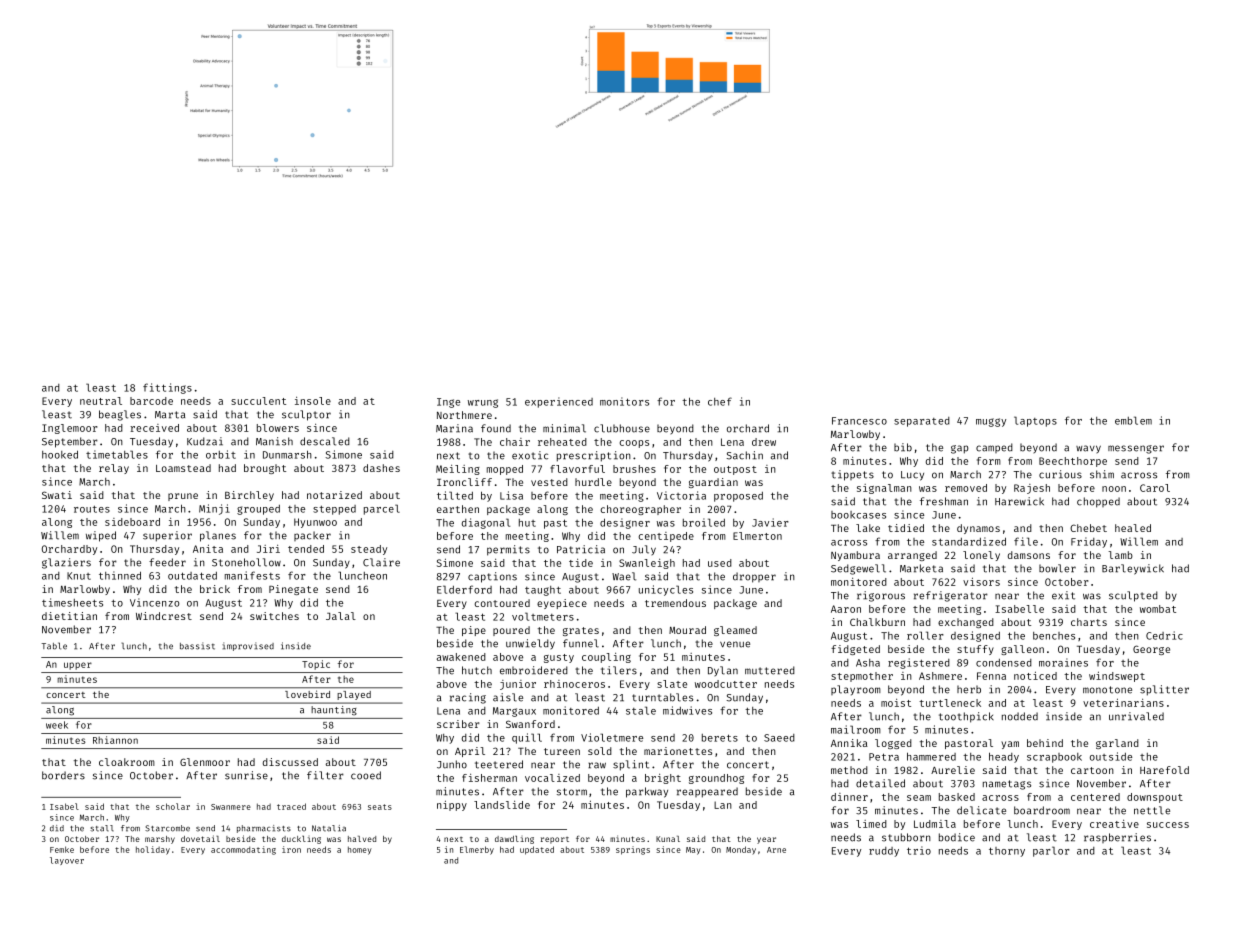 The image size is (1233, 952). I want to click on tremendous, so click(675, 603).
